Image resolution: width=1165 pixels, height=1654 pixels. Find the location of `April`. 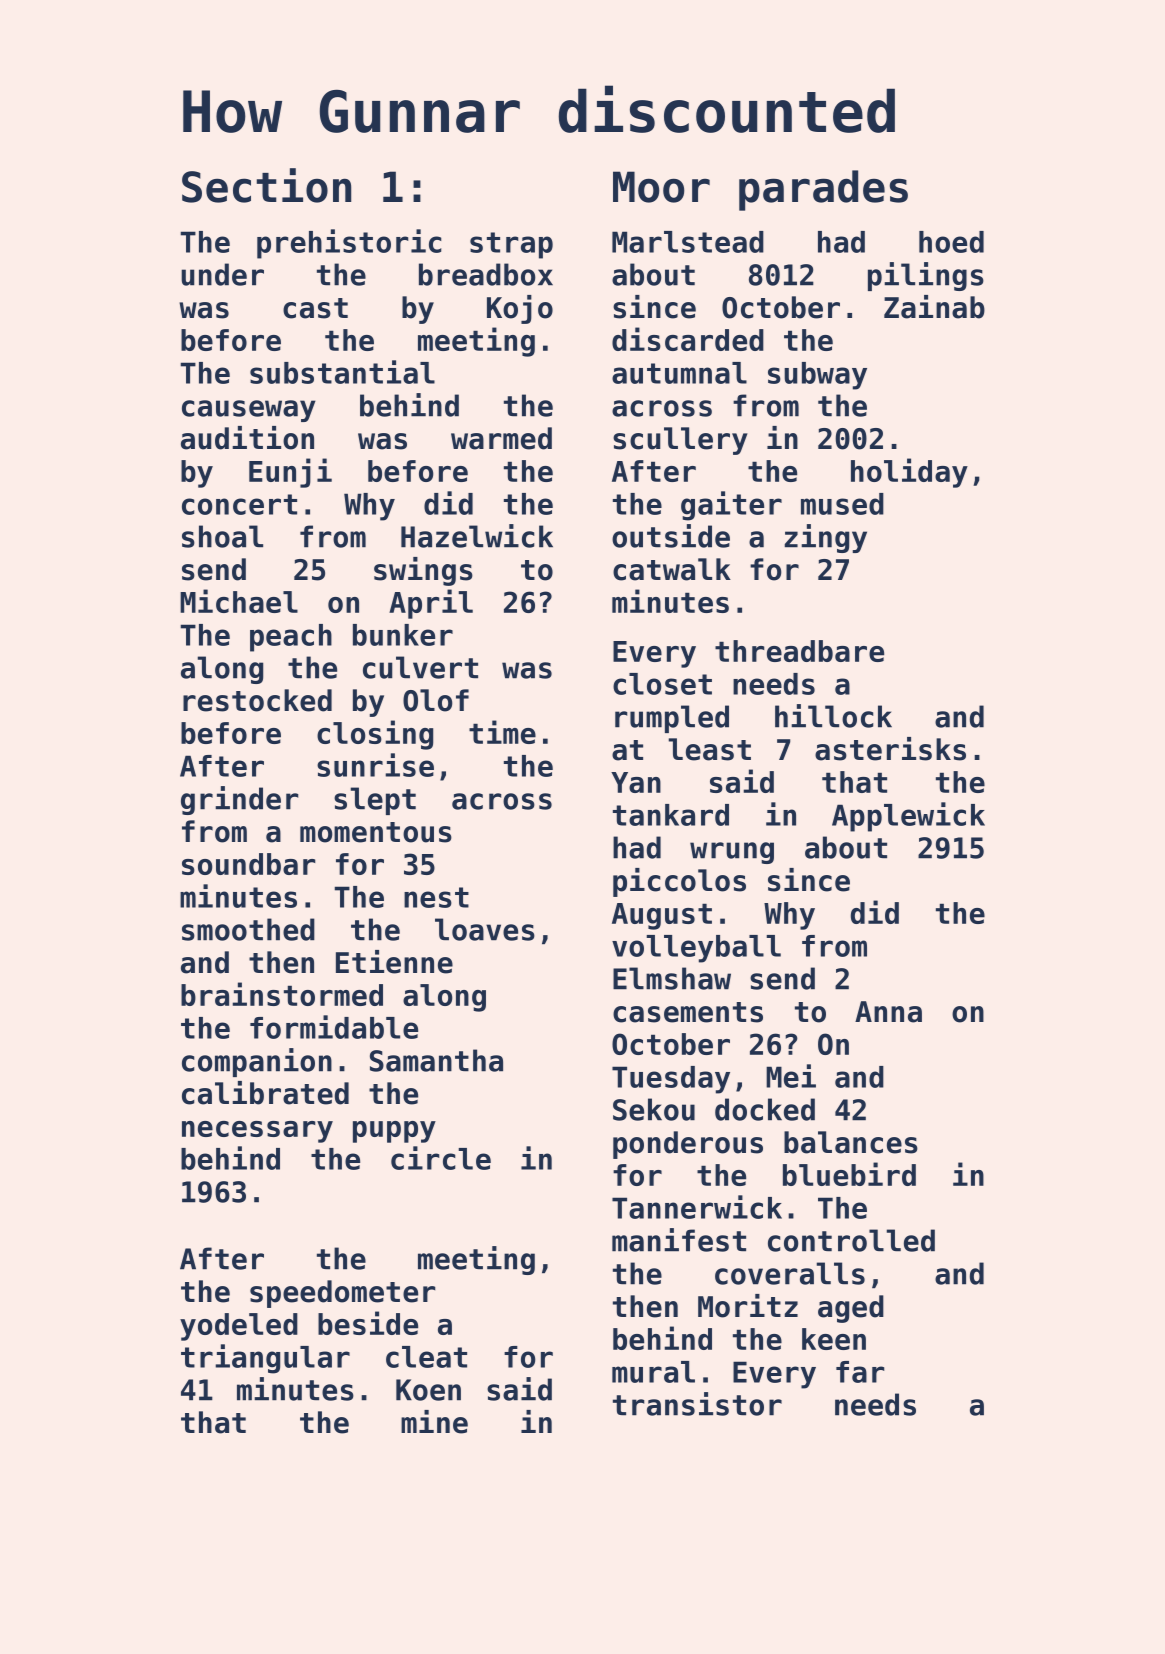

April is located at coordinates (431, 604).
